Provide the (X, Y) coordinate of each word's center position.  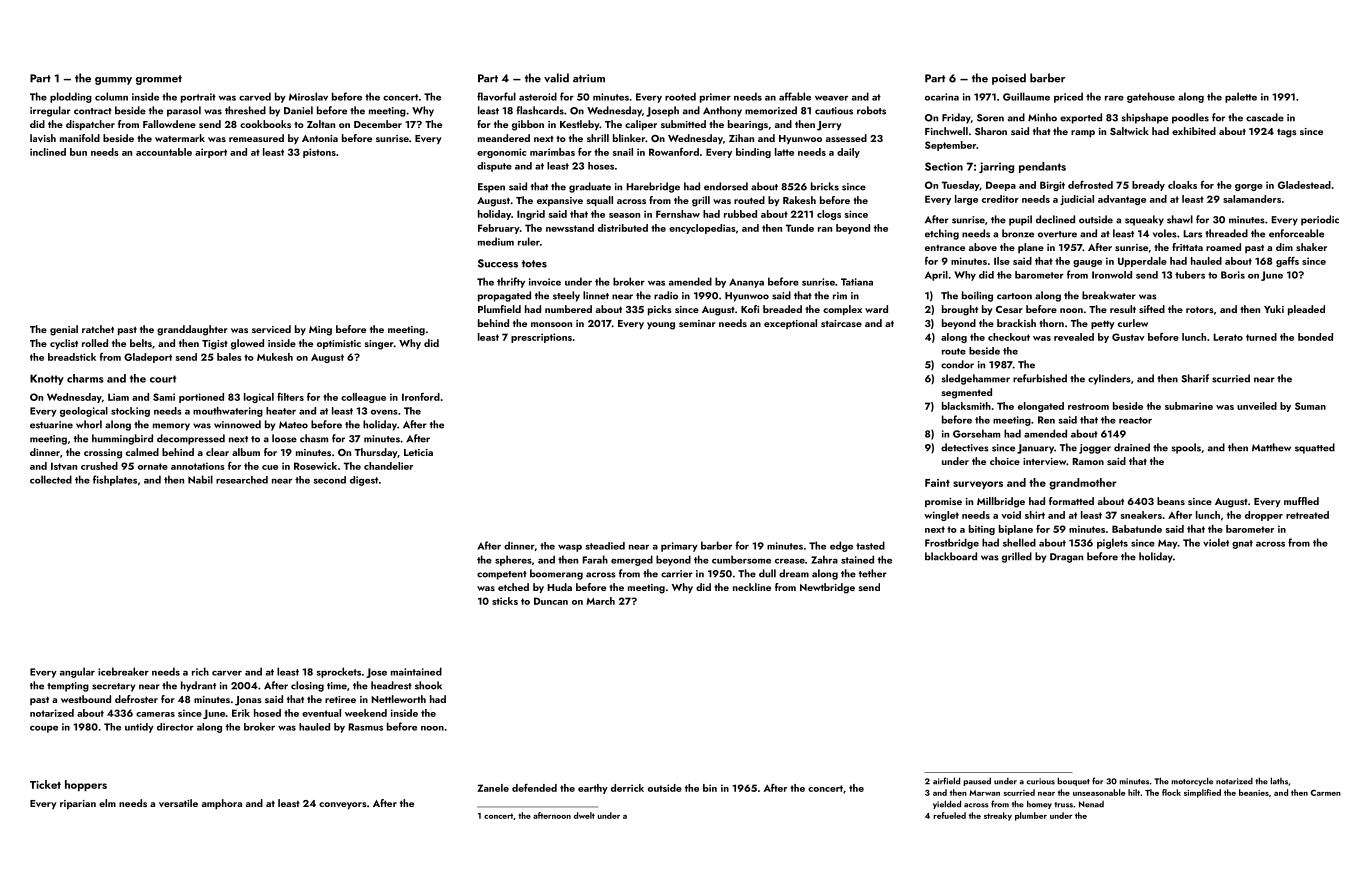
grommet (159, 80)
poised (1009, 79)
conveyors (343, 805)
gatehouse (1151, 97)
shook (428, 685)
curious (1041, 781)
